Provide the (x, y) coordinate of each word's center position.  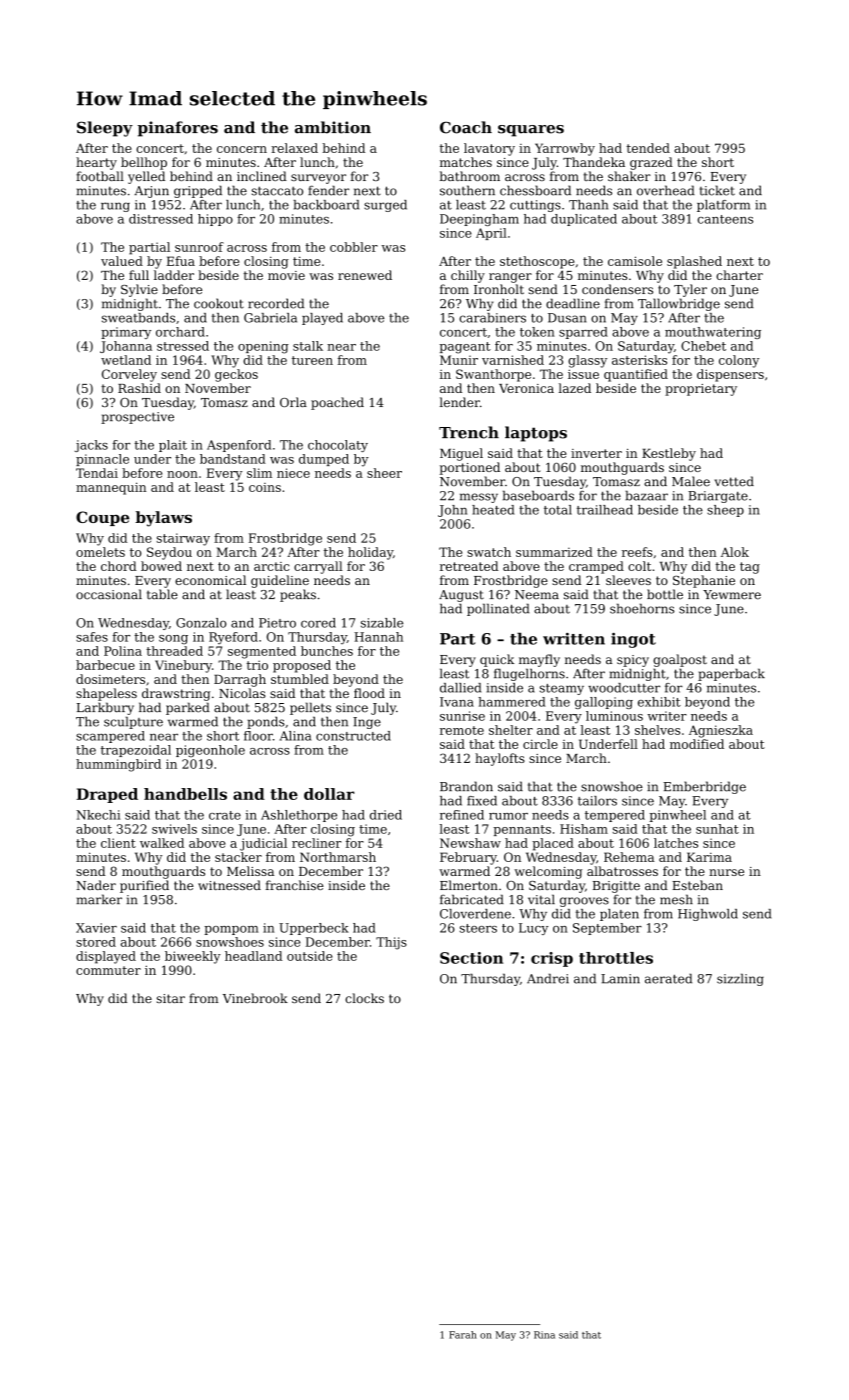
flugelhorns (529, 674)
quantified (636, 375)
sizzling (740, 980)
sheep (725, 511)
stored (96, 942)
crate (225, 815)
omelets (100, 552)
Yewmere (732, 595)
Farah (463, 1335)
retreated (469, 566)
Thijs (391, 943)
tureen (312, 360)
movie (286, 275)
